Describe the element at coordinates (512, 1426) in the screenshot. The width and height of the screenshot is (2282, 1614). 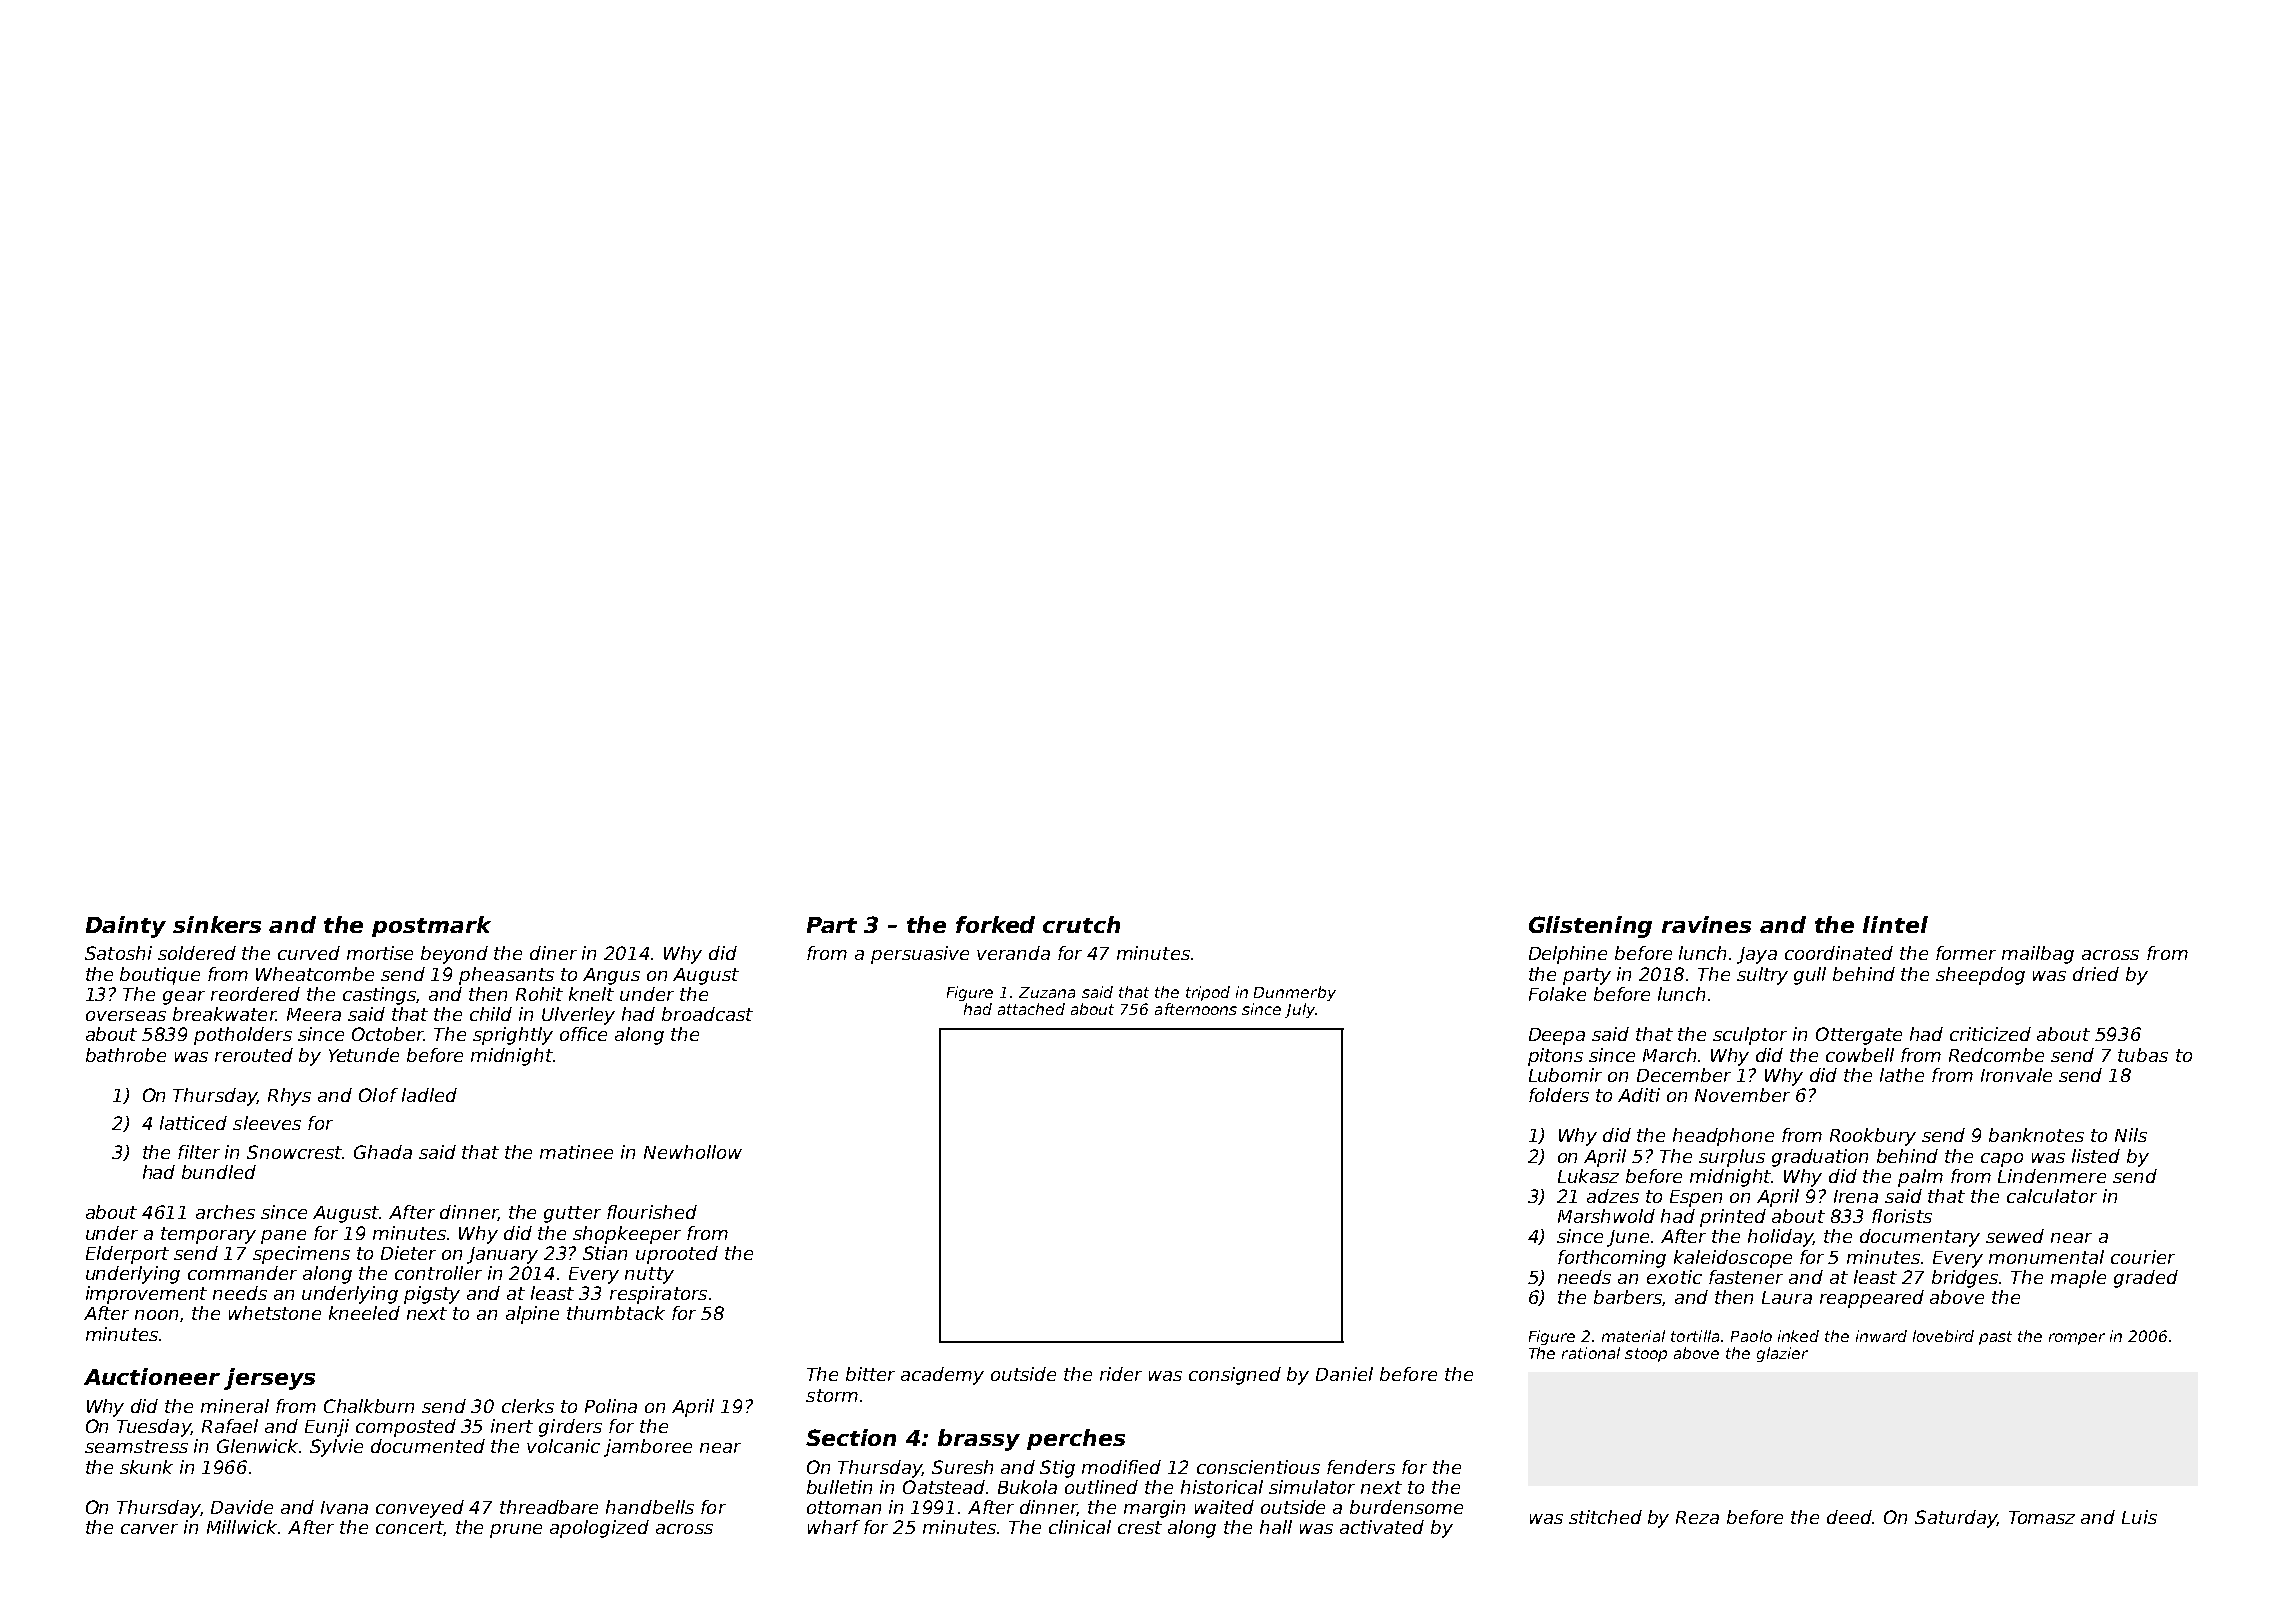
I see `inert` at that location.
